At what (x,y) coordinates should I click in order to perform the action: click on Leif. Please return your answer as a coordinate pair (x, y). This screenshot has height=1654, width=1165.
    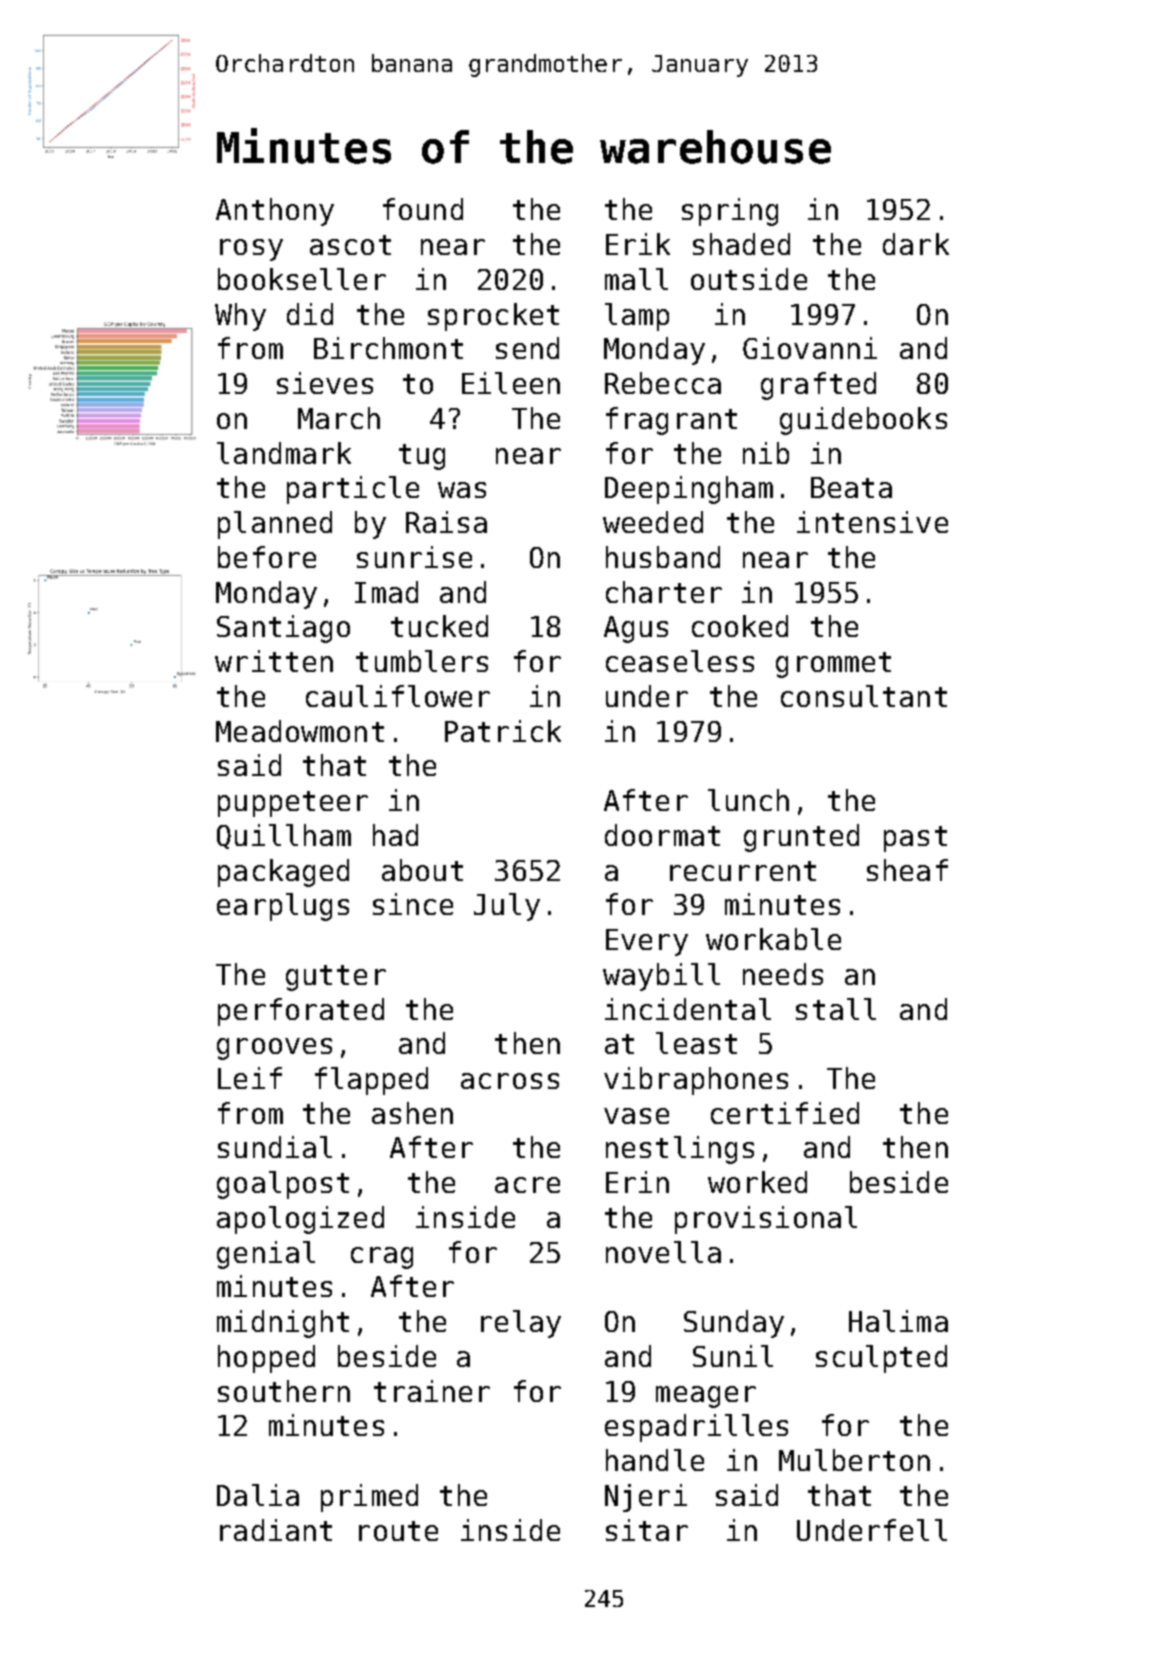
    Looking at the image, I should click on (250, 1078).
